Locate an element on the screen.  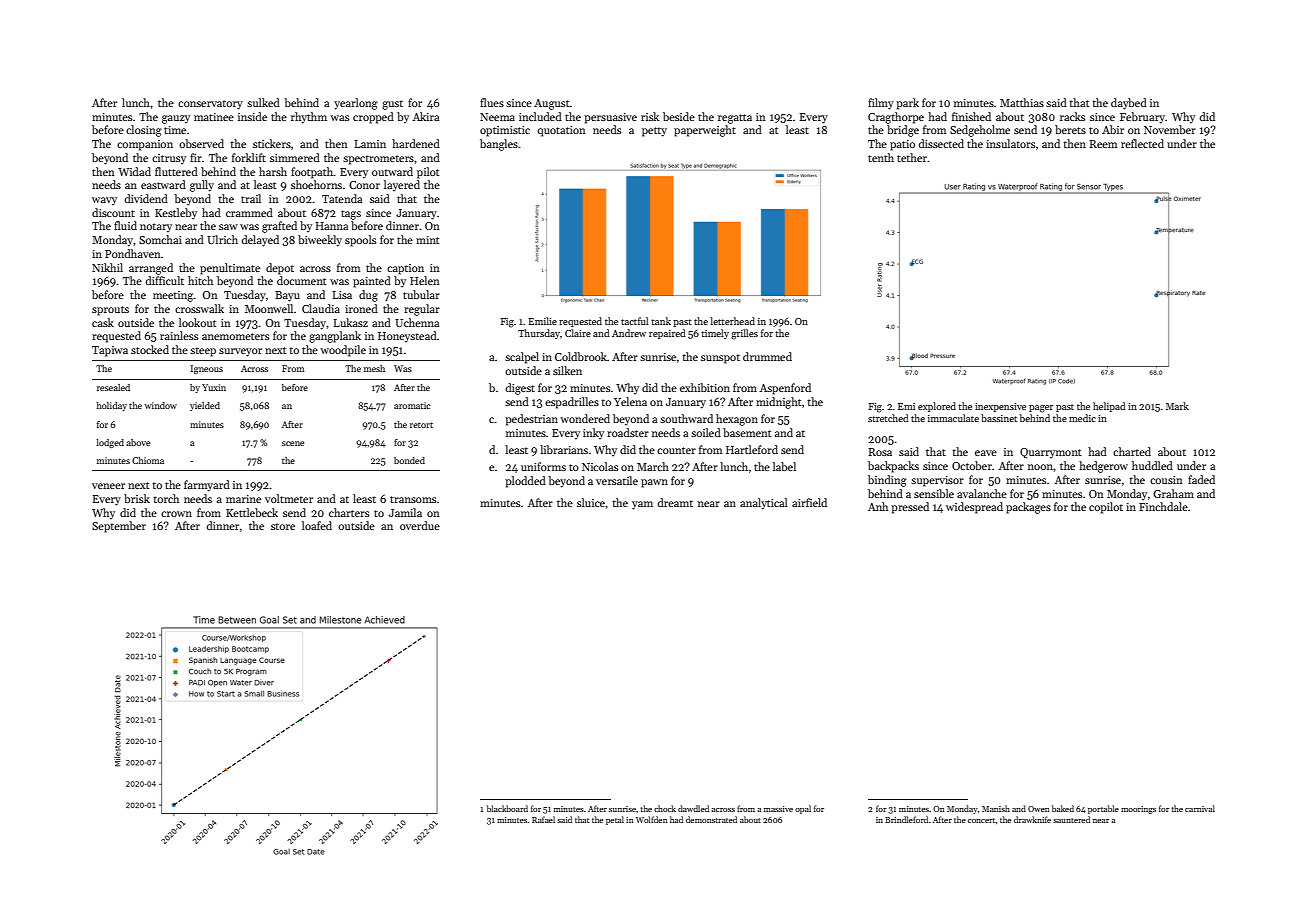
Bayu is located at coordinates (287, 296).
